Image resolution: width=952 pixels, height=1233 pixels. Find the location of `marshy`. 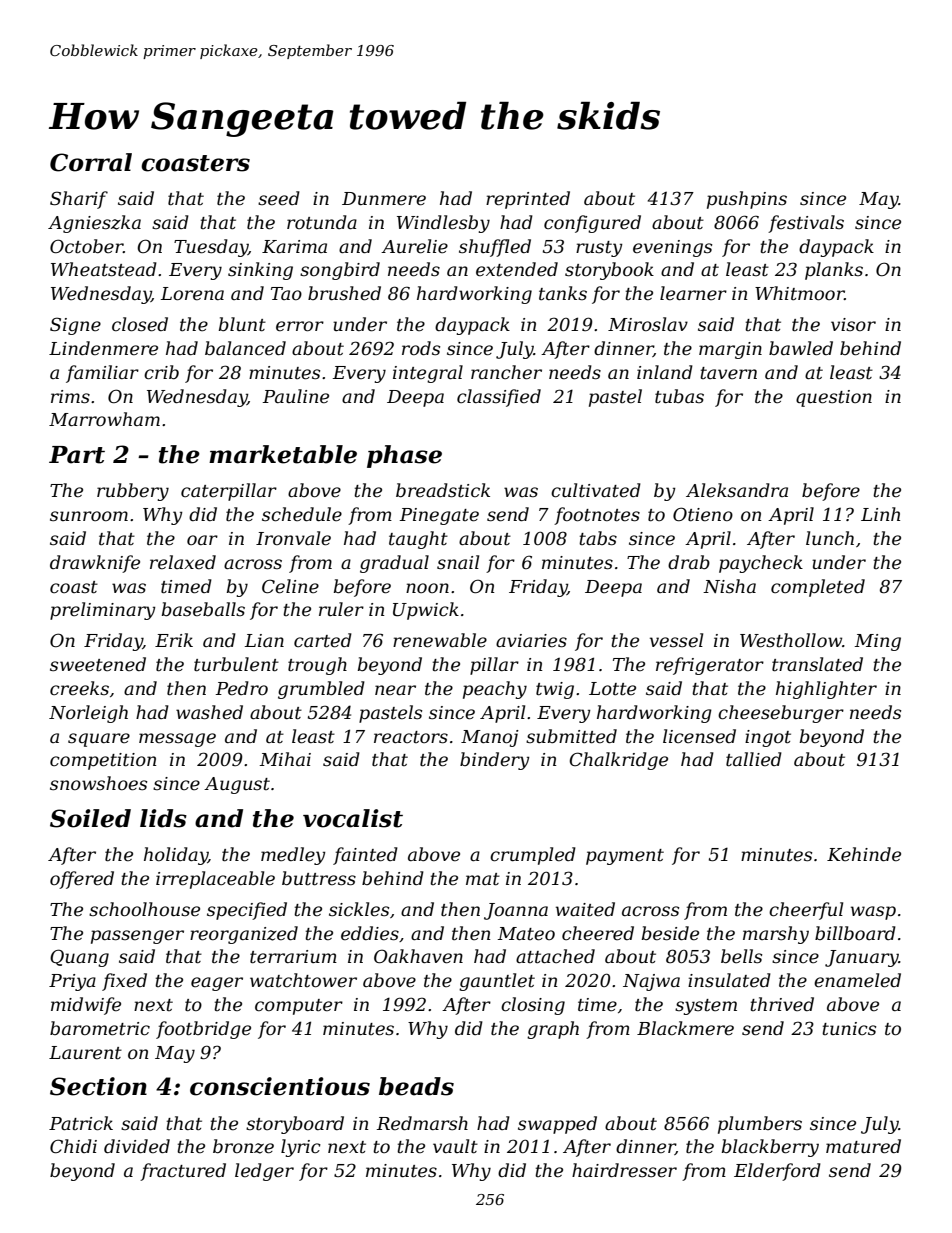

marshy is located at coordinates (776, 935).
